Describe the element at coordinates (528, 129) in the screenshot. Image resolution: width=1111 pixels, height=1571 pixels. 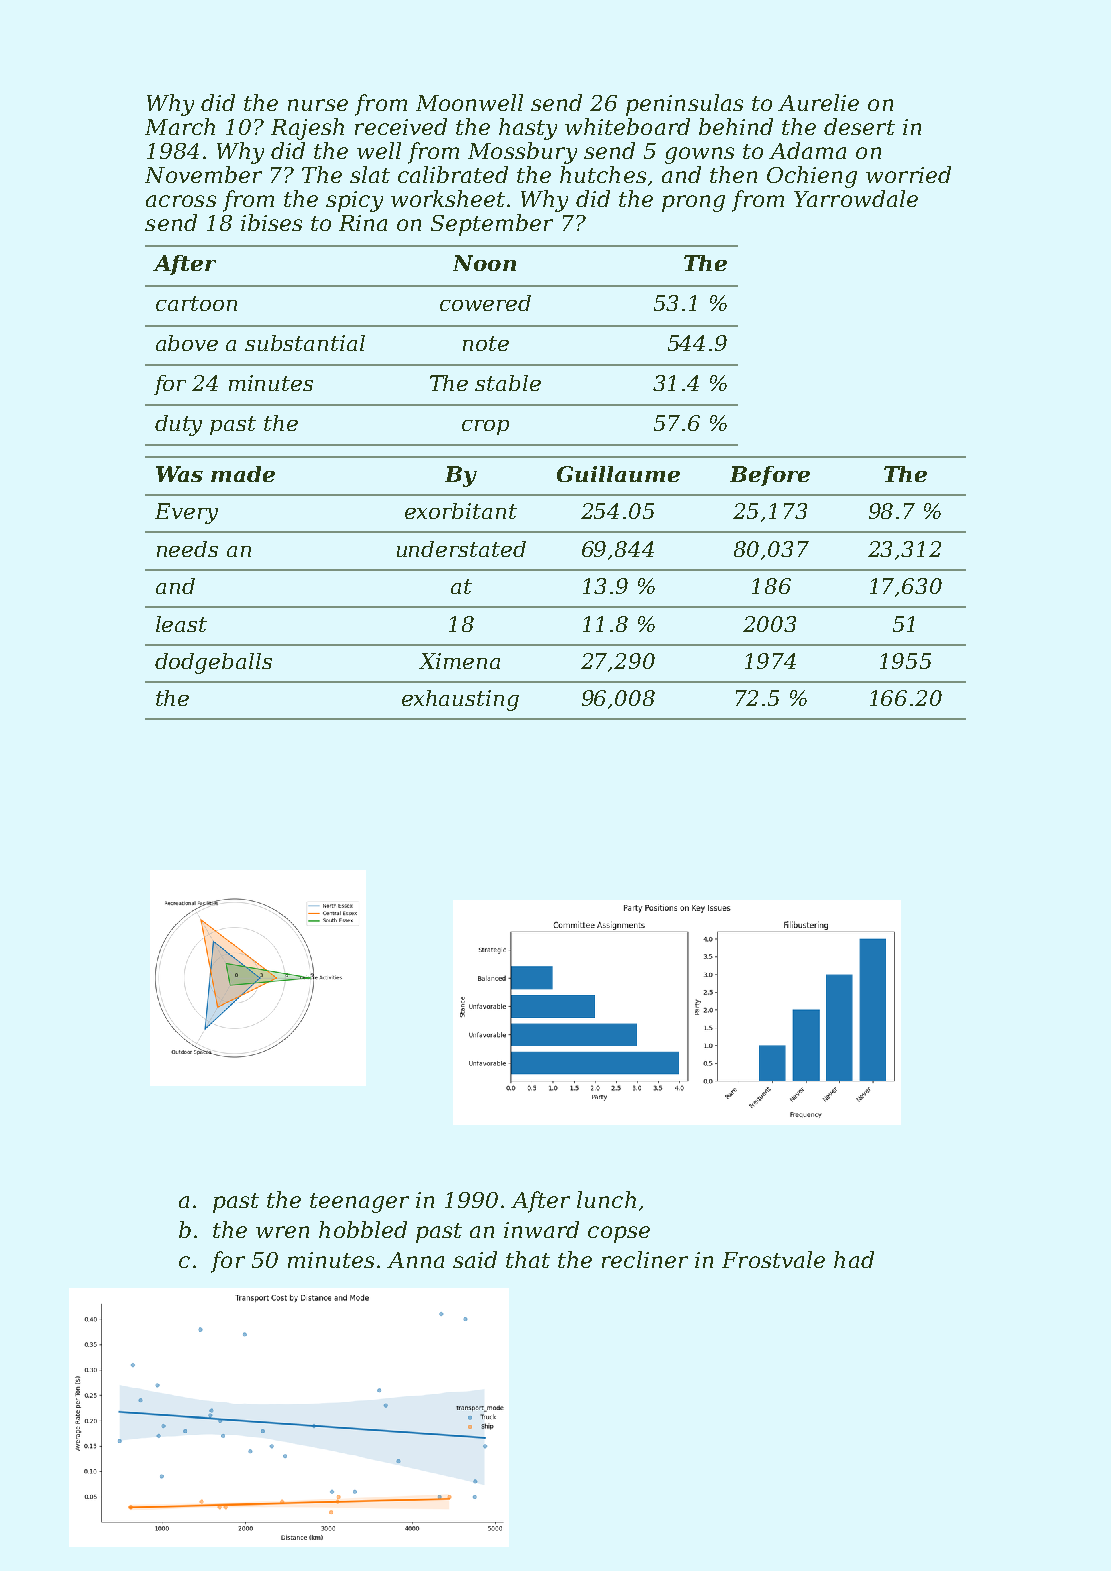
I see `hasty` at that location.
